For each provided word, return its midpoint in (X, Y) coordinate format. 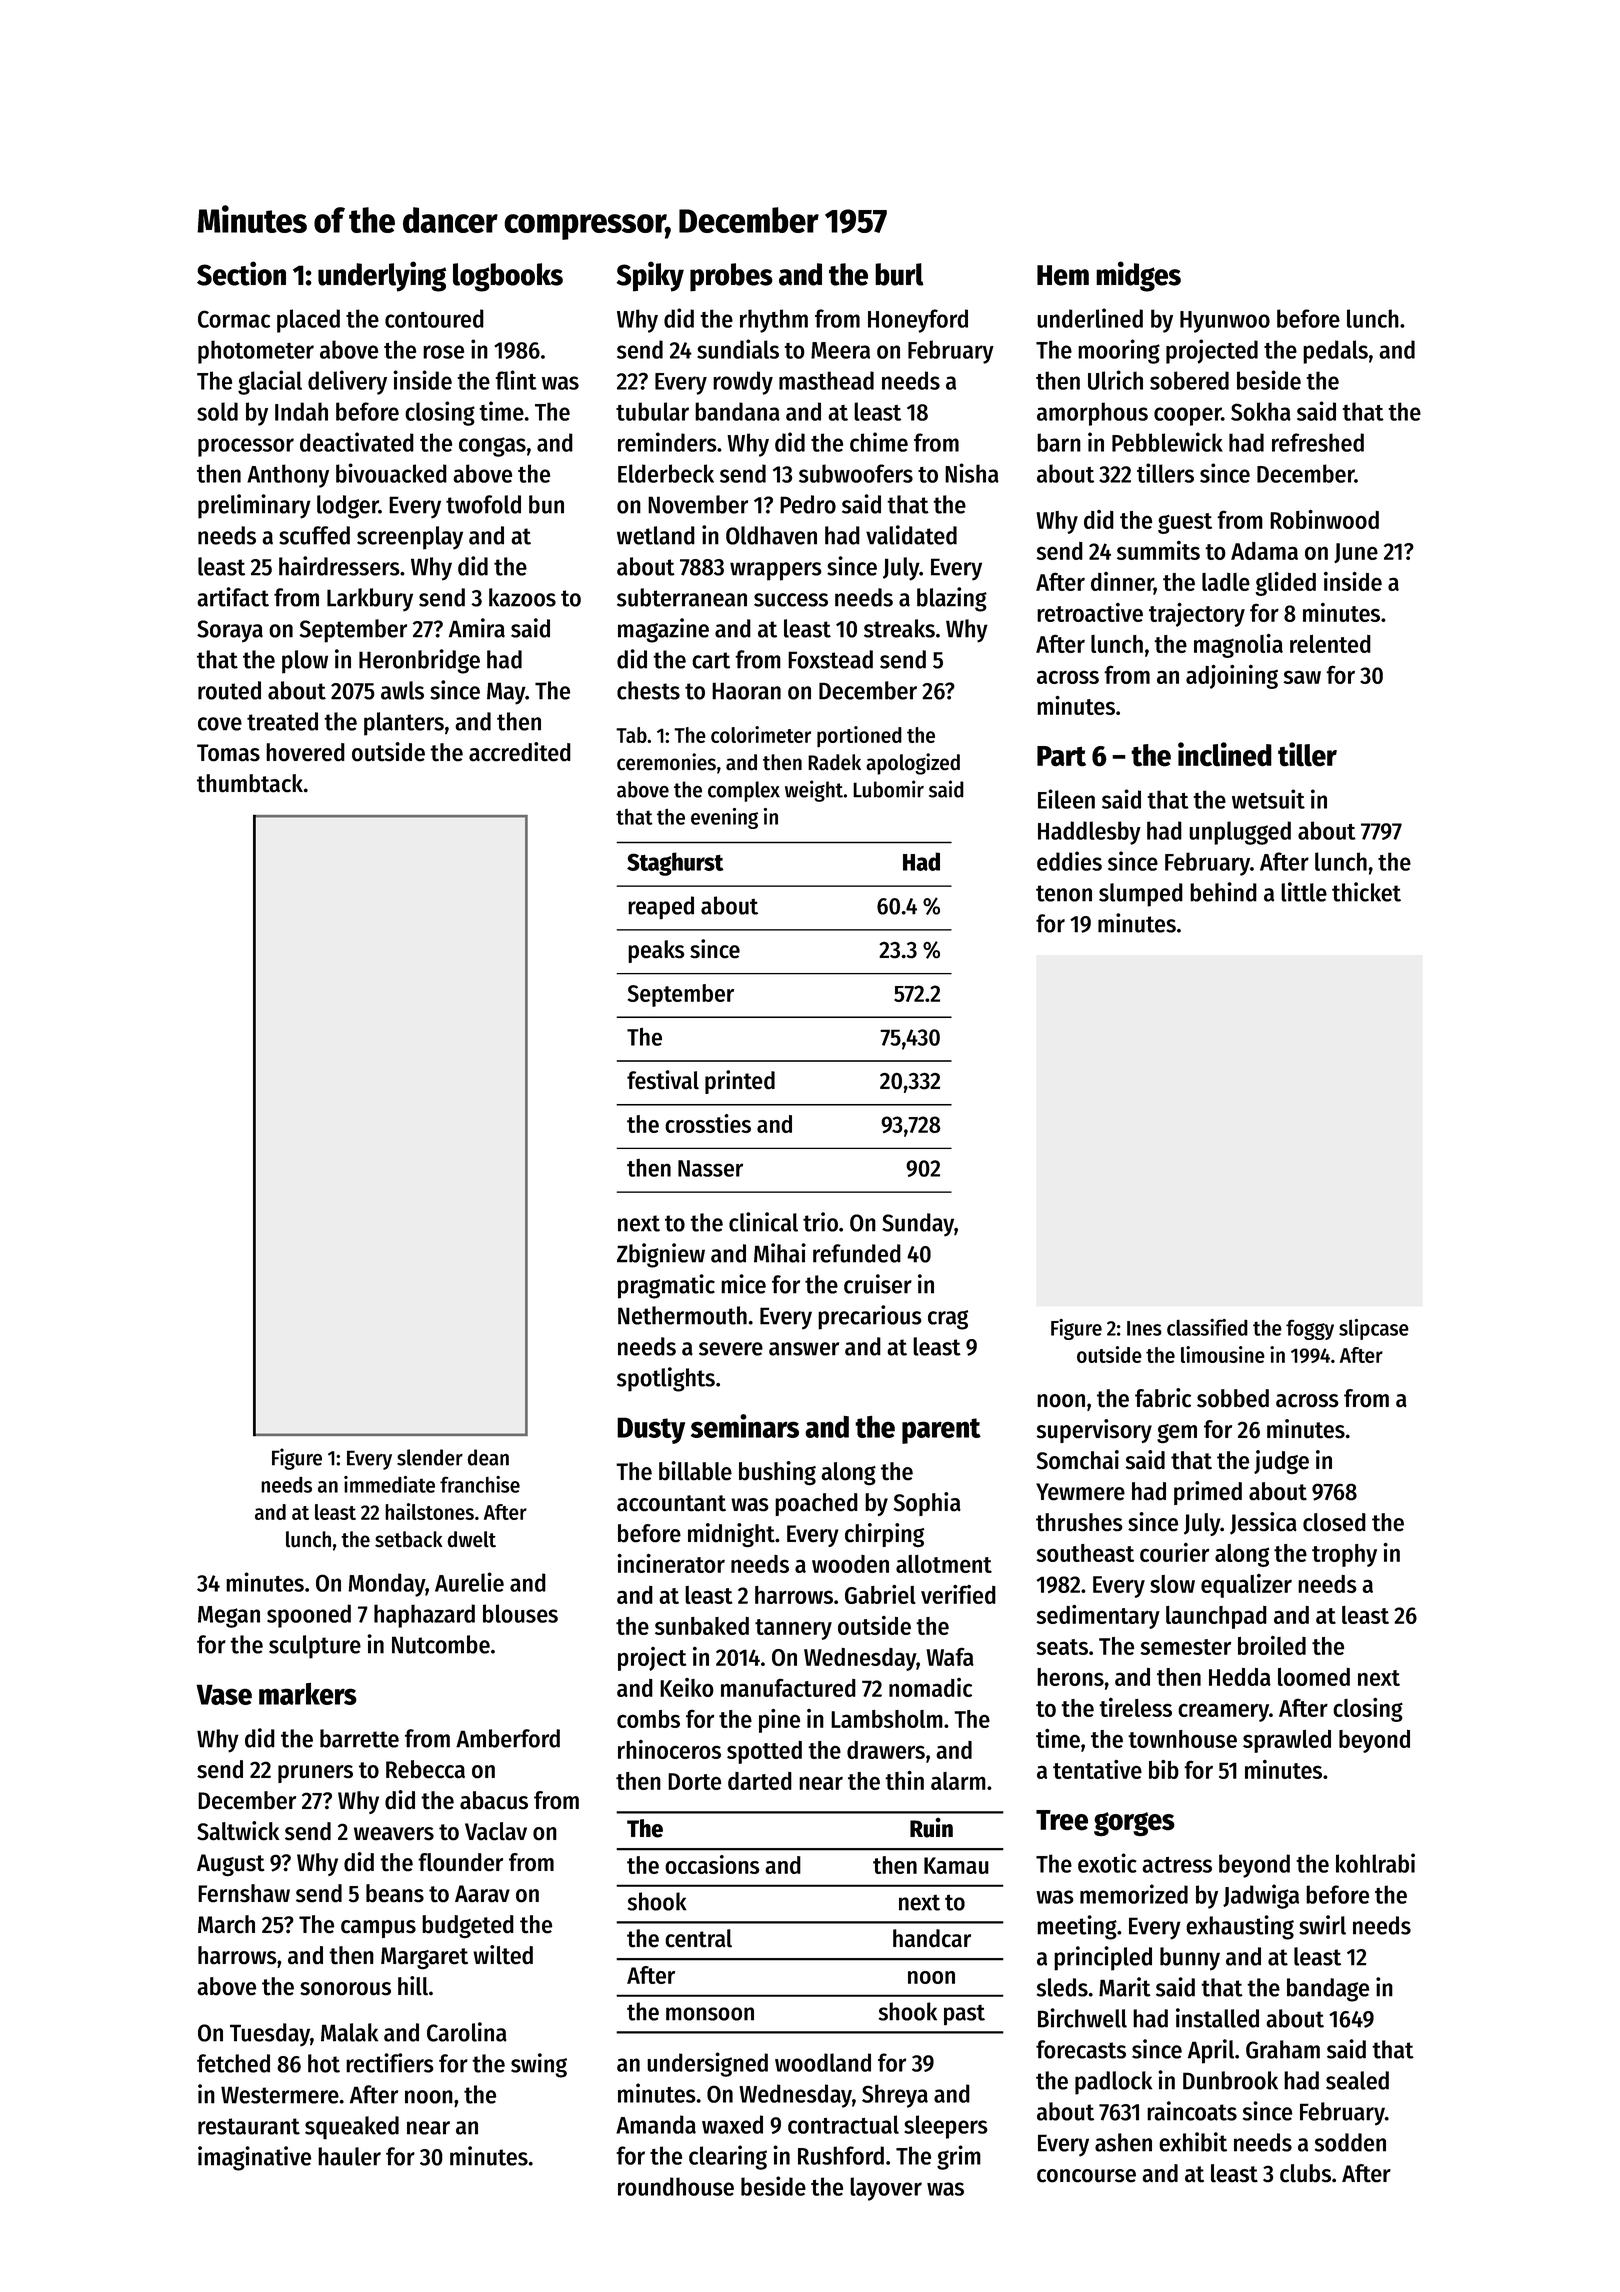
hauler (349, 2156)
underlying (382, 276)
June (1356, 553)
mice (743, 1284)
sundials (738, 349)
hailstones (429, 1511)
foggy (1310, 1330)
